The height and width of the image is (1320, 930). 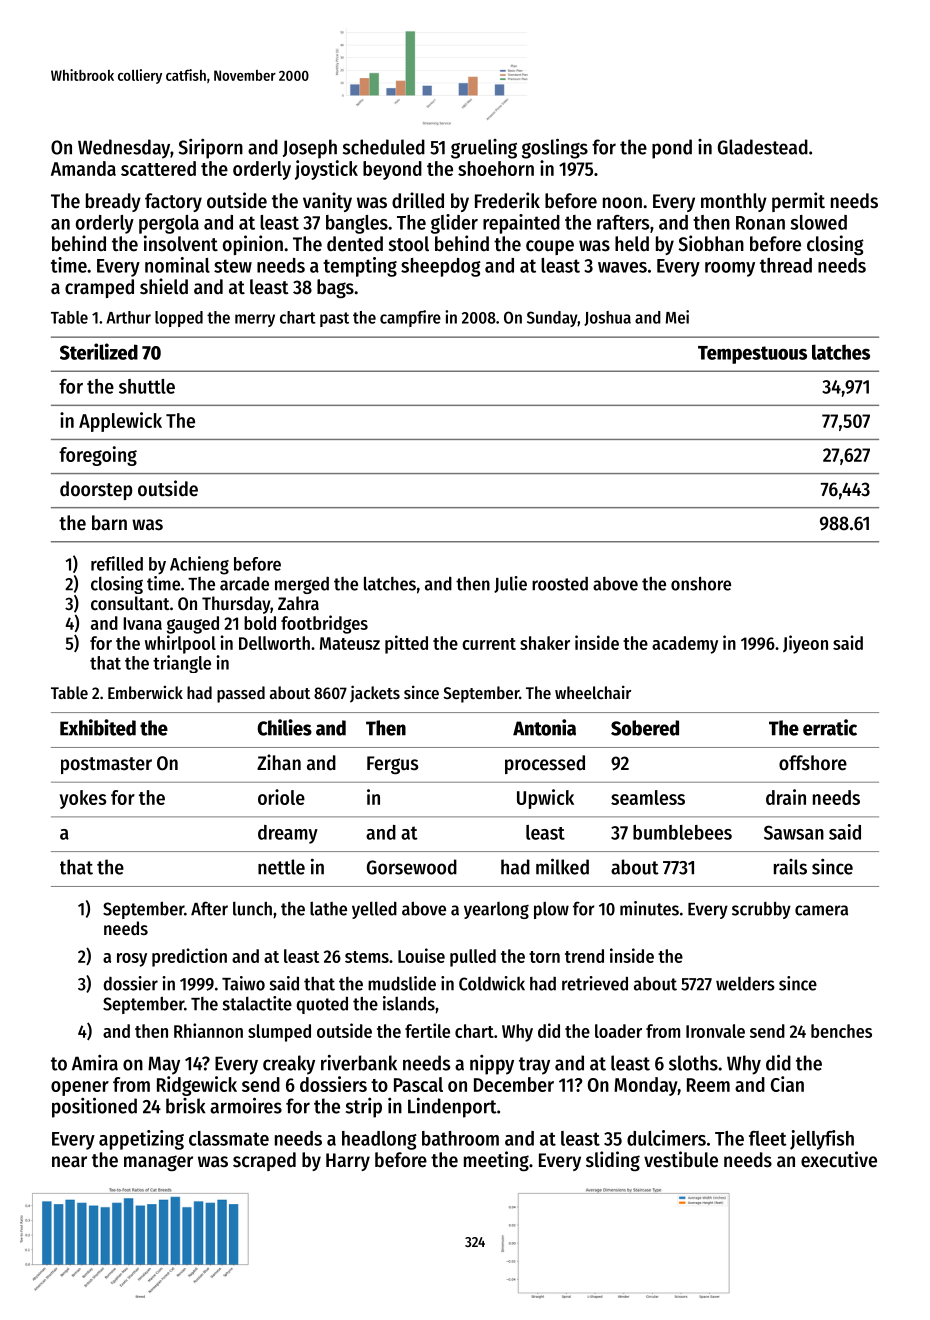 What do you see at coordinates (208, 1030) in the image?
I see `Rhiannon` at bounding box center [208, 1030].
